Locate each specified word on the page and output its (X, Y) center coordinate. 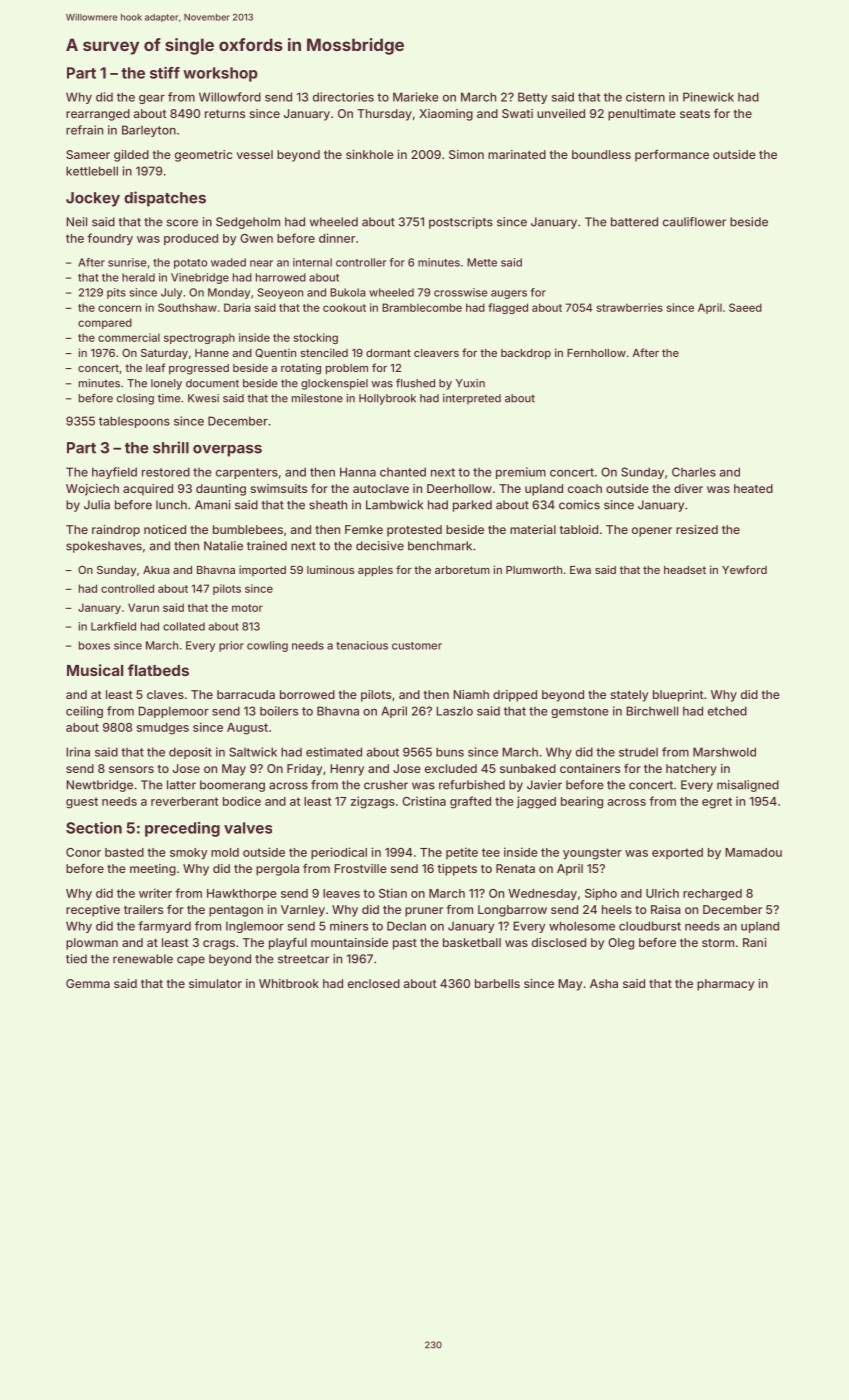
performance (672, 156)
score (182, 223)
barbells (497, 983)
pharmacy (725, 985)
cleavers (436, 353)
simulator (215, 983)
